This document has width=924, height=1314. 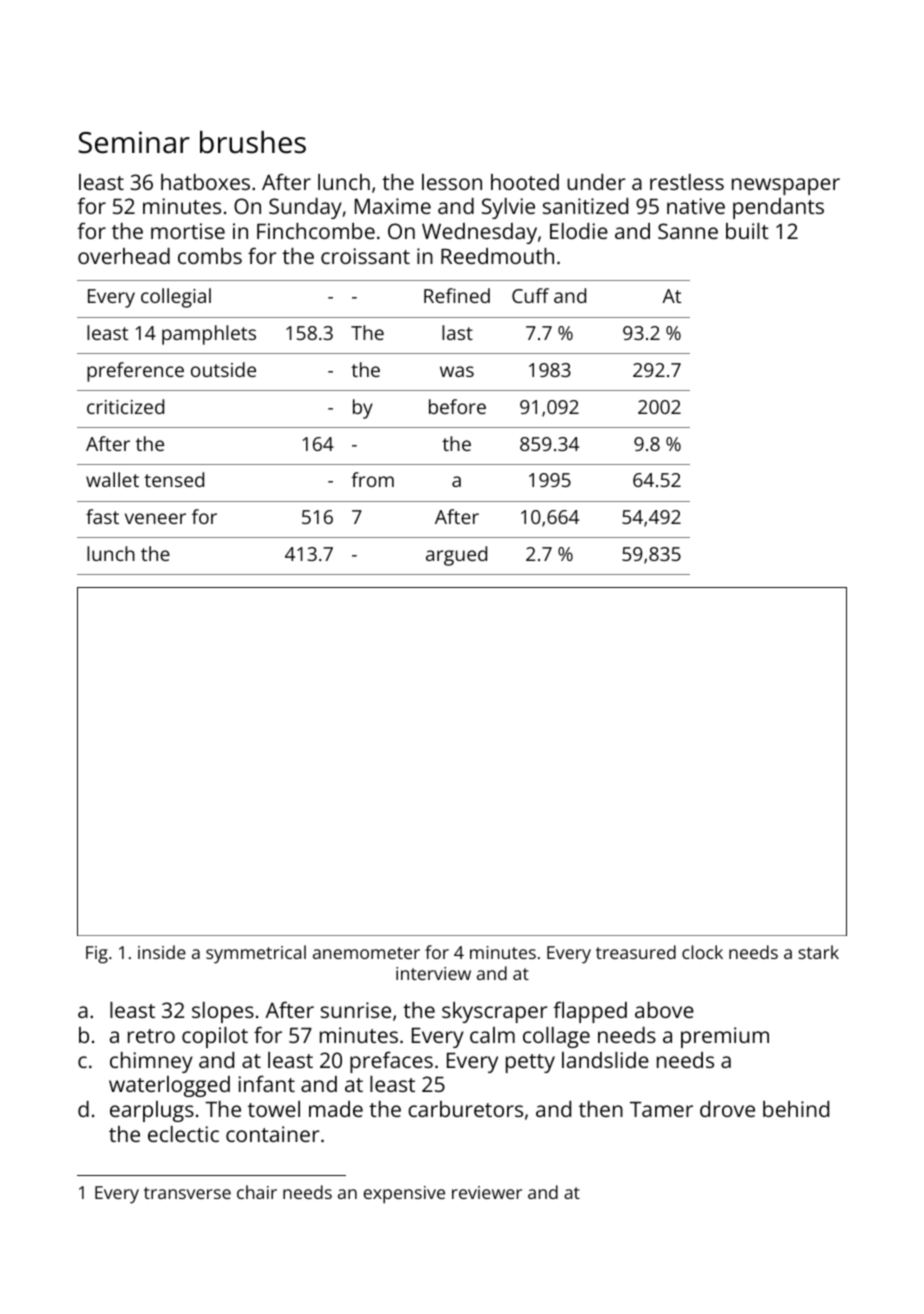 I want to click on veneer, so click(x=155, y=518).
